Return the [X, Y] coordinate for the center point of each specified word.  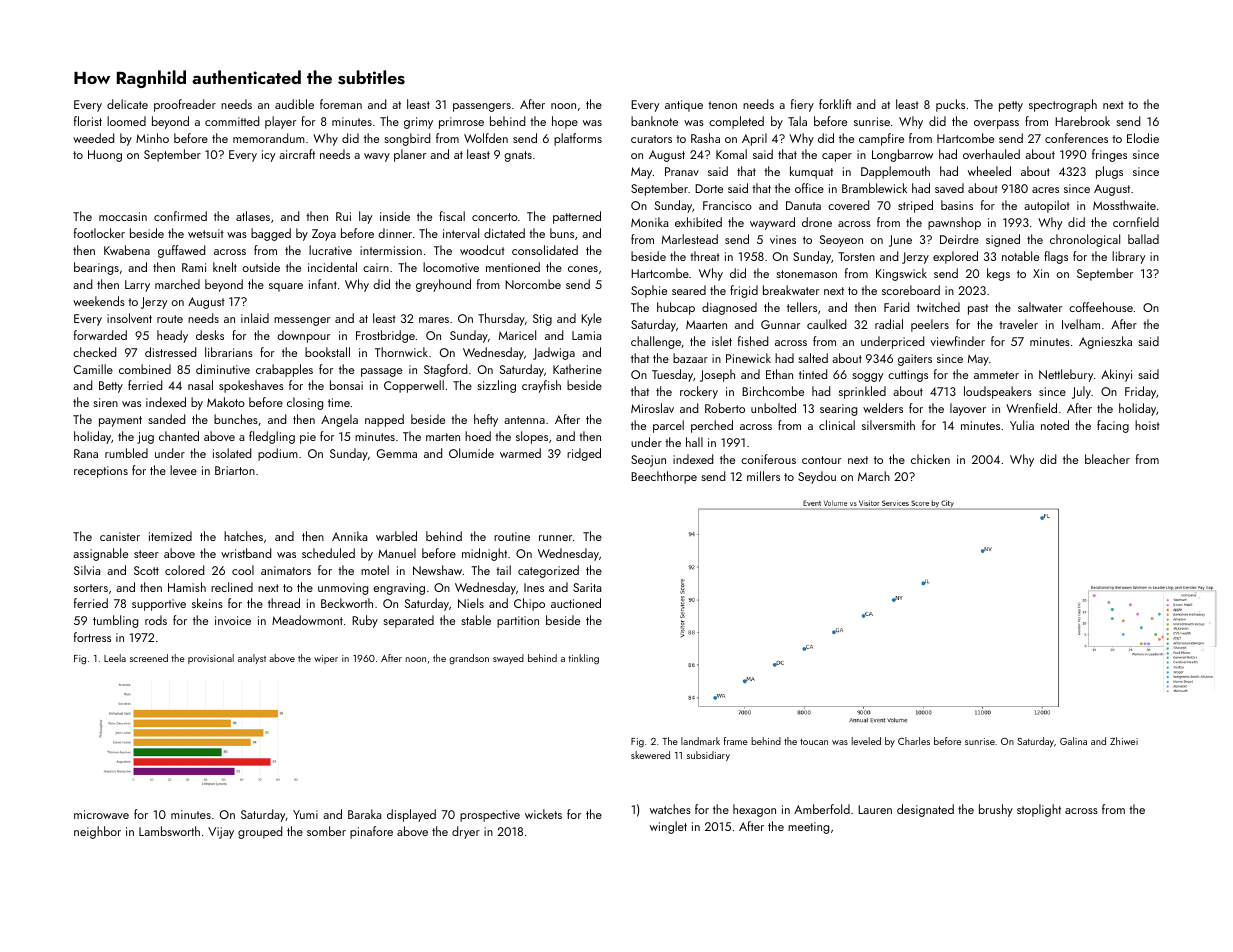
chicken [930, 459]
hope [565, 122]
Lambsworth [169, 831]
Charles [914, 741]
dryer [466, 832]
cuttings [908, 376]
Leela [115, 658]
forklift [835, 104]
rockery [699, 392]
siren [105, 402]
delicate [127, 104]
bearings [96, 268]
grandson [469, 659]
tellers [802, 307]
